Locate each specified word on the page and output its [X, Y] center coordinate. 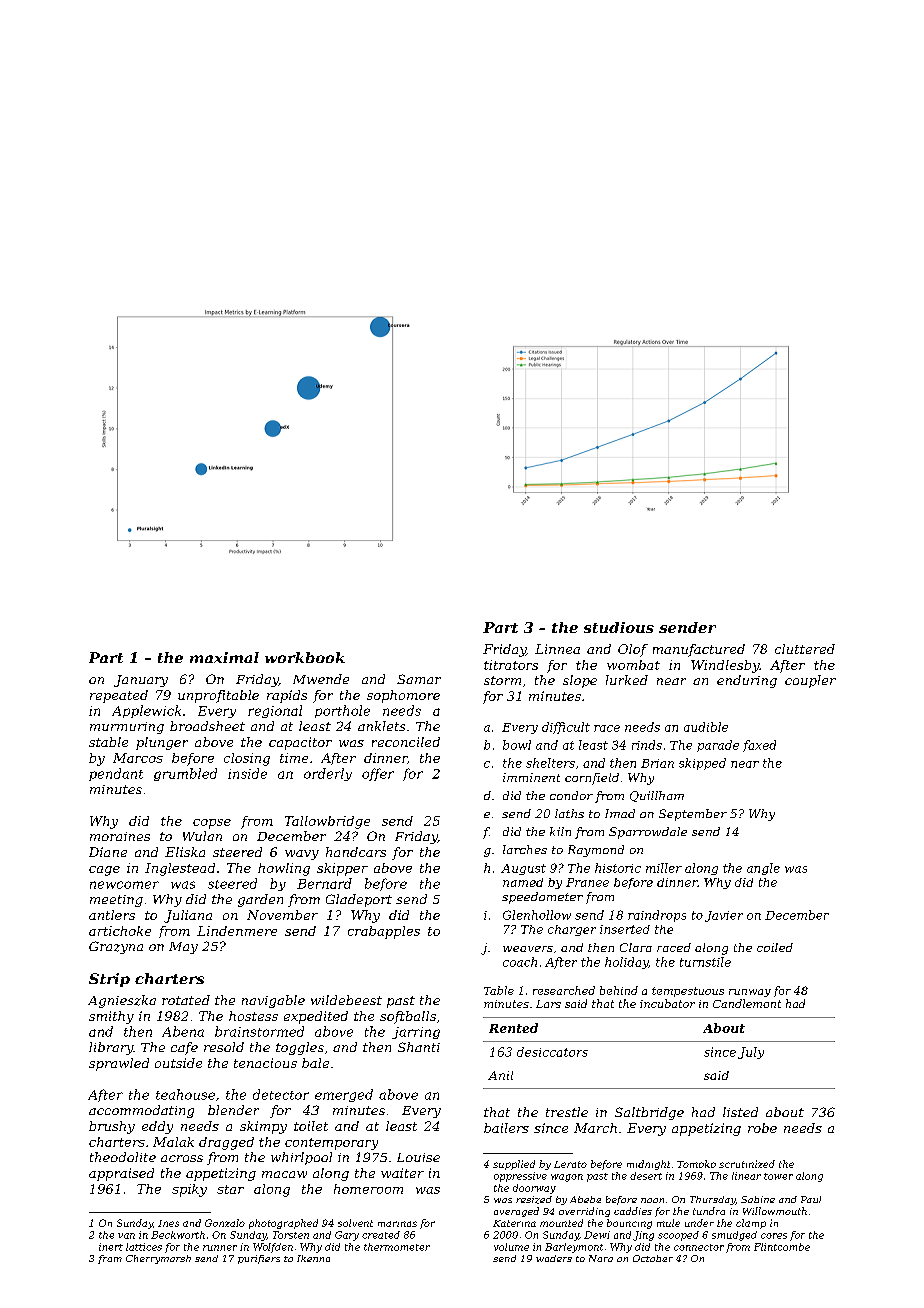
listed [740, 1112]
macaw [284, 1174]
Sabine [758, 1199]
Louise [418, 1157]
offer [378, 774]
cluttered [805, 649]
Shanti [419, 1047]
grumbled [185, 774]
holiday [627, 963]
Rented [513, 1028]
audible [706, 727]
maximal [224, 657]
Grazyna [116, 947]
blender [233, 1110]
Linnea [557, 649]
